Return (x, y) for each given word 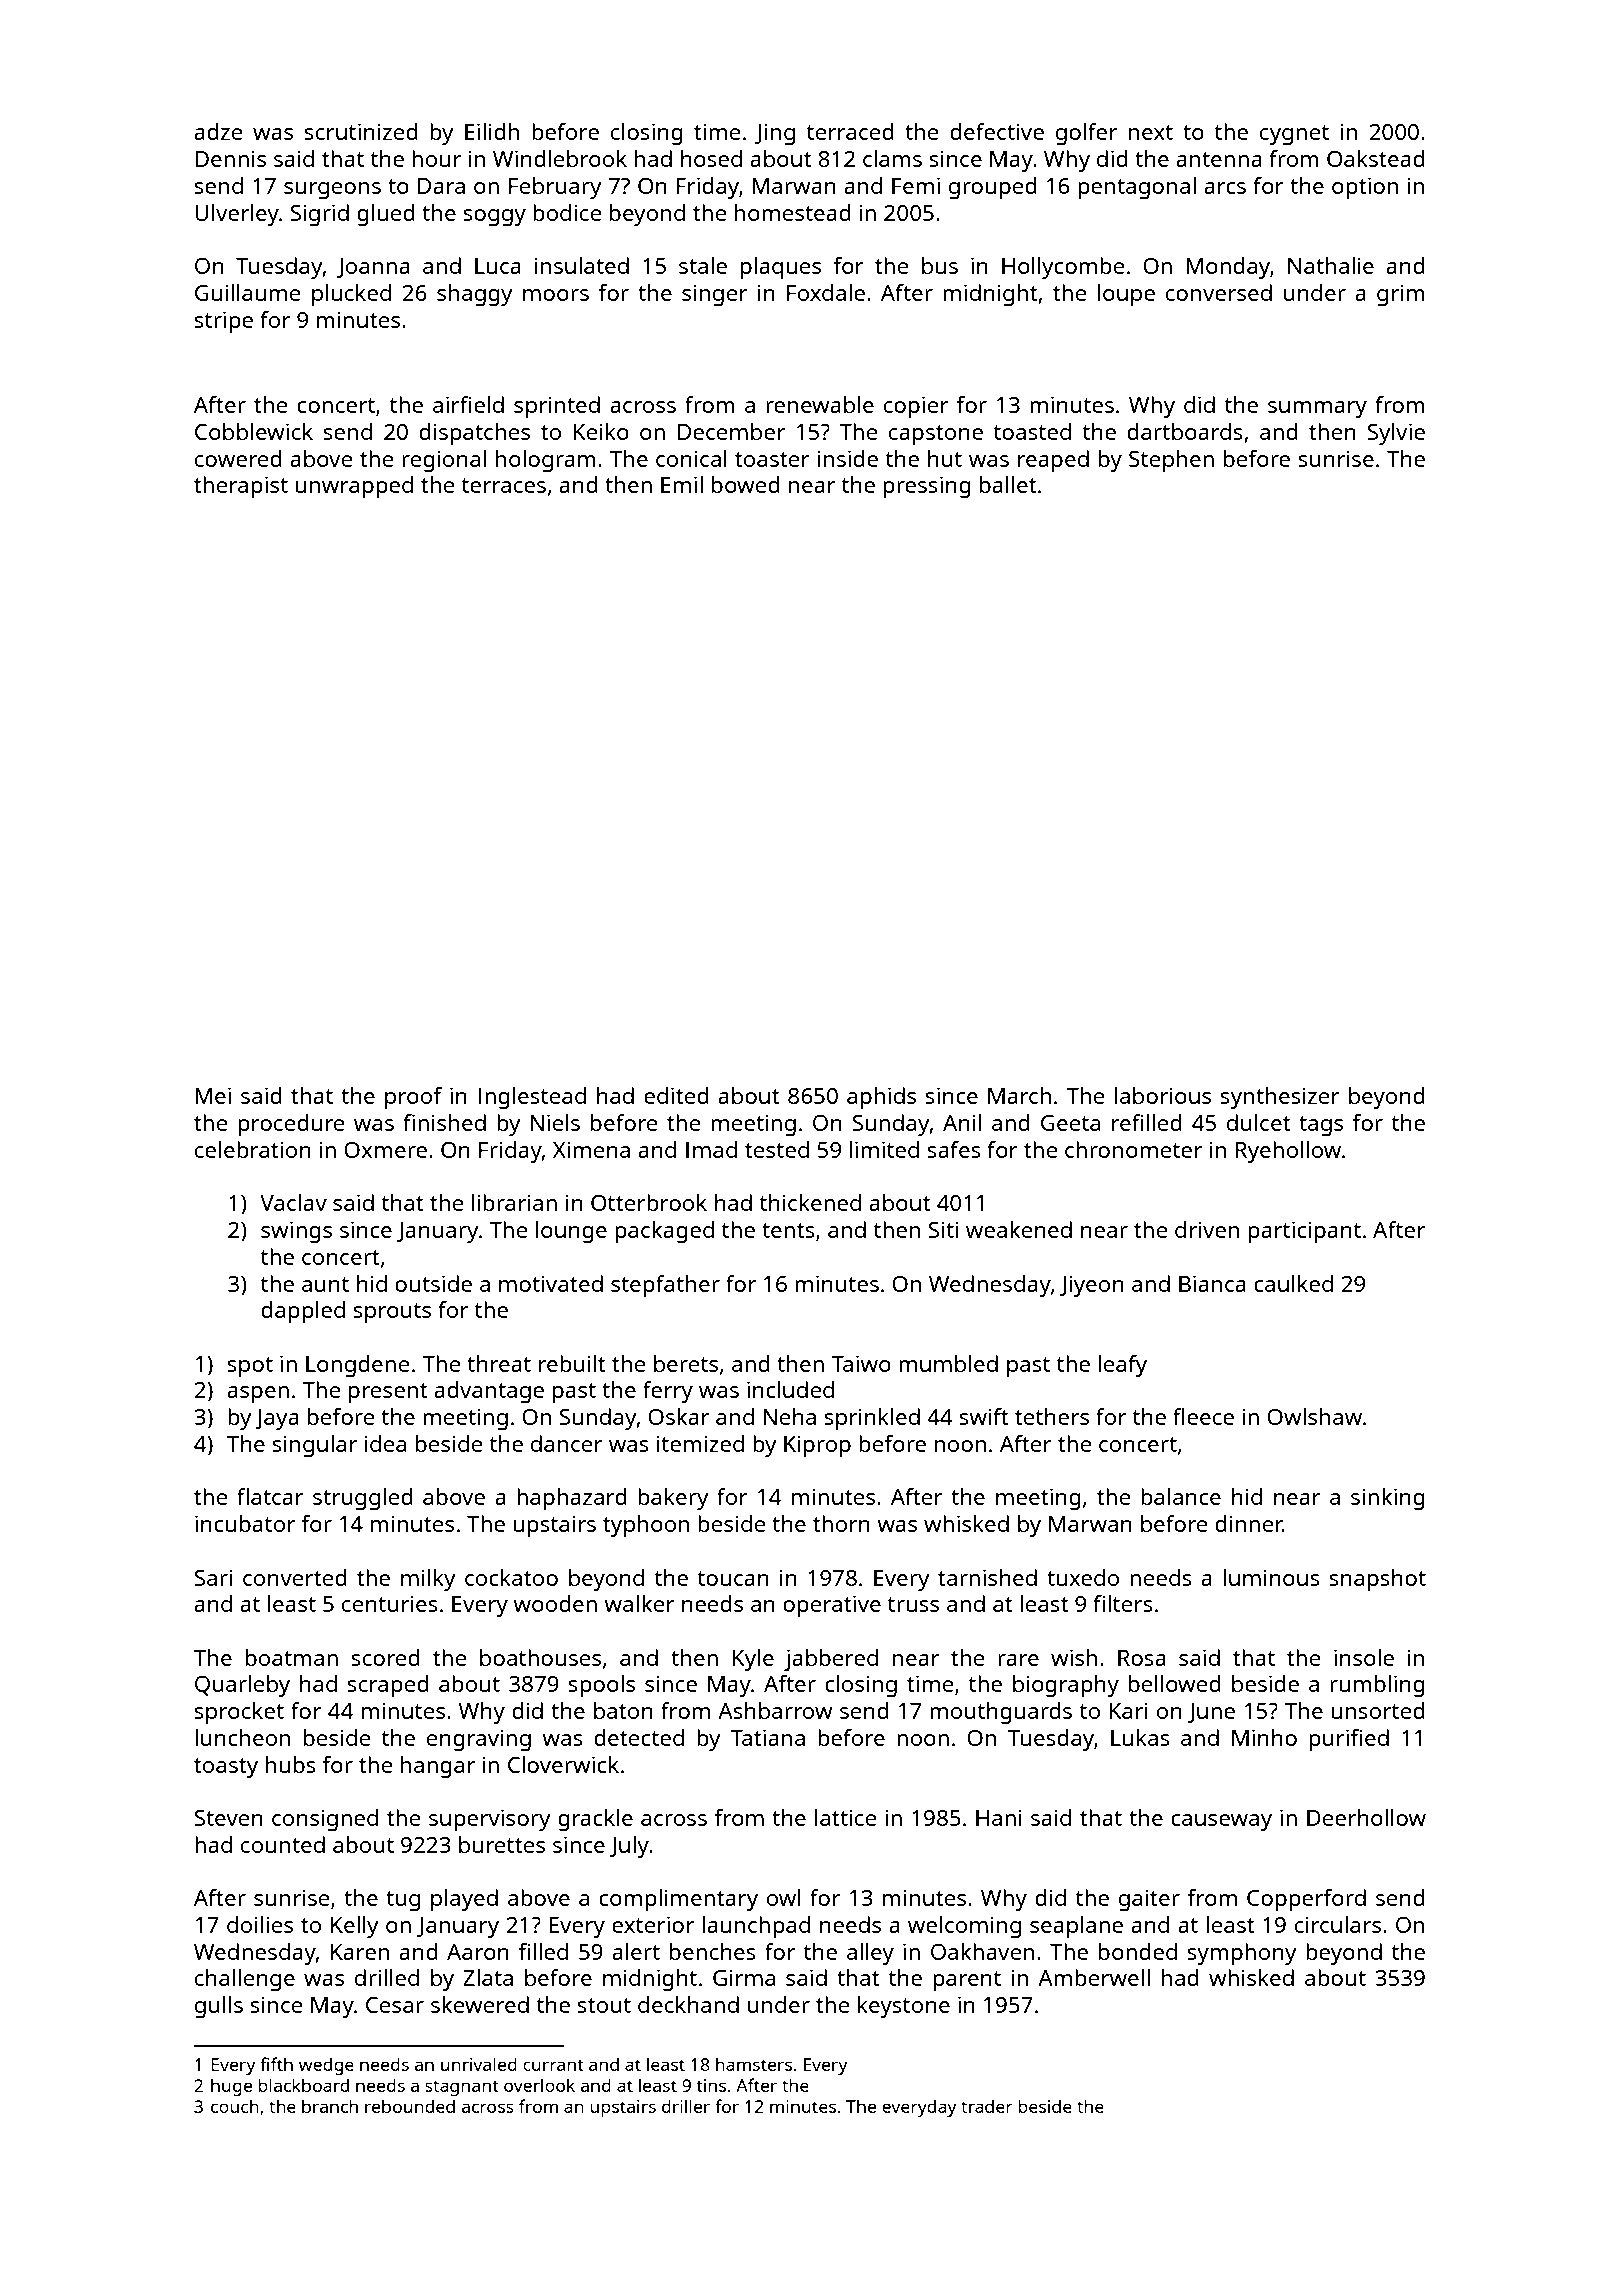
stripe (223, 322)
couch (235, 2106)
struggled (363, 1499)
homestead (793, 212)
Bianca (1212, 1283)
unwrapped (354, 487)
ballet (1008, 484)
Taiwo (861, 1363)
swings (296, 1232)
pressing (927, 487)
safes (954, 1149)
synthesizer (1280, 1098)
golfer (1086, 134)
